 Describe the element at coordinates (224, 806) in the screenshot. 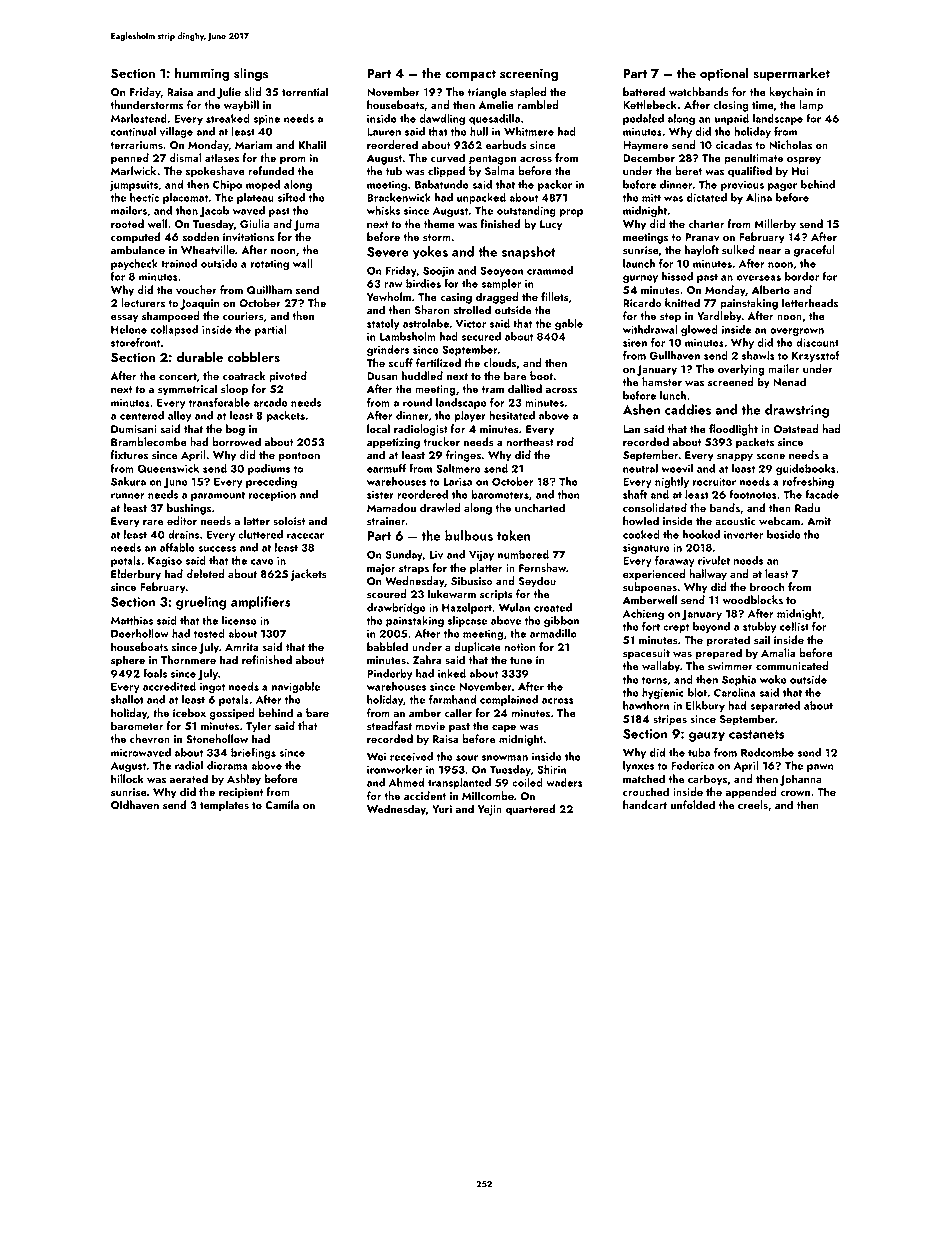

I see `templates` at that location.
